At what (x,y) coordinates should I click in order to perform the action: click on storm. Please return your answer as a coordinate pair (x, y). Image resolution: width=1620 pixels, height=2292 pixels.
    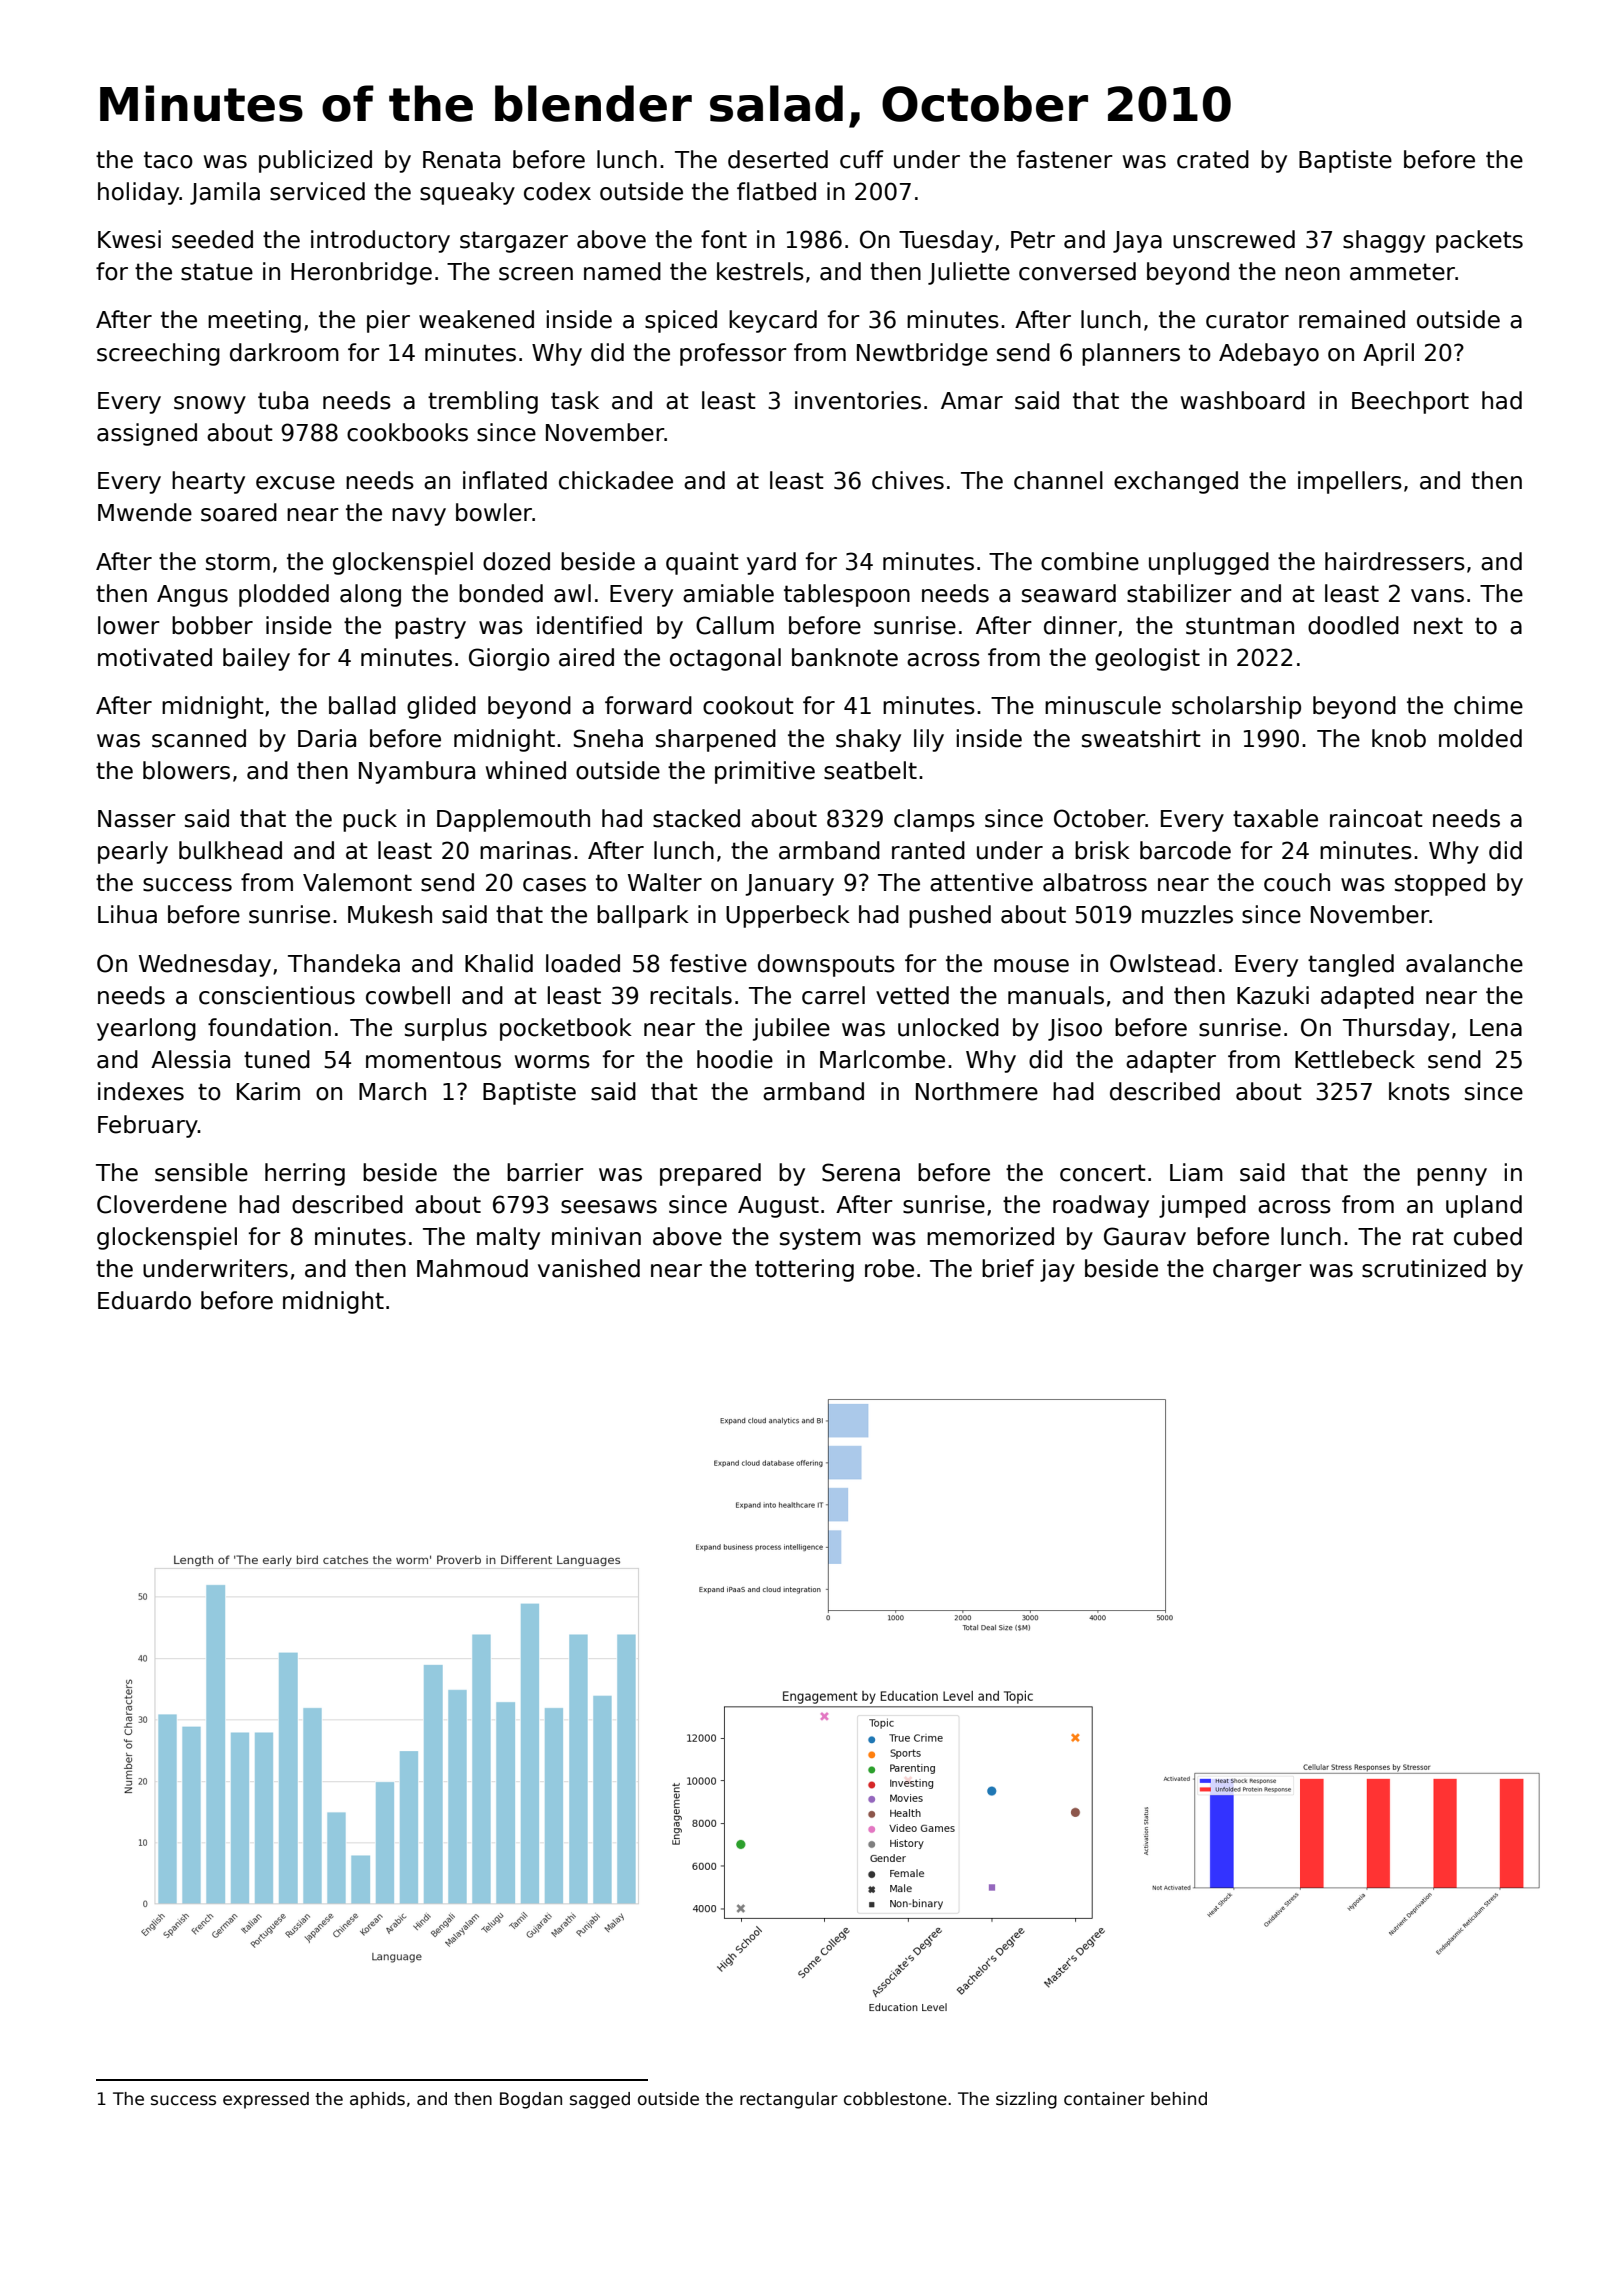
    Looking at the image, I should click on (238, 562).
